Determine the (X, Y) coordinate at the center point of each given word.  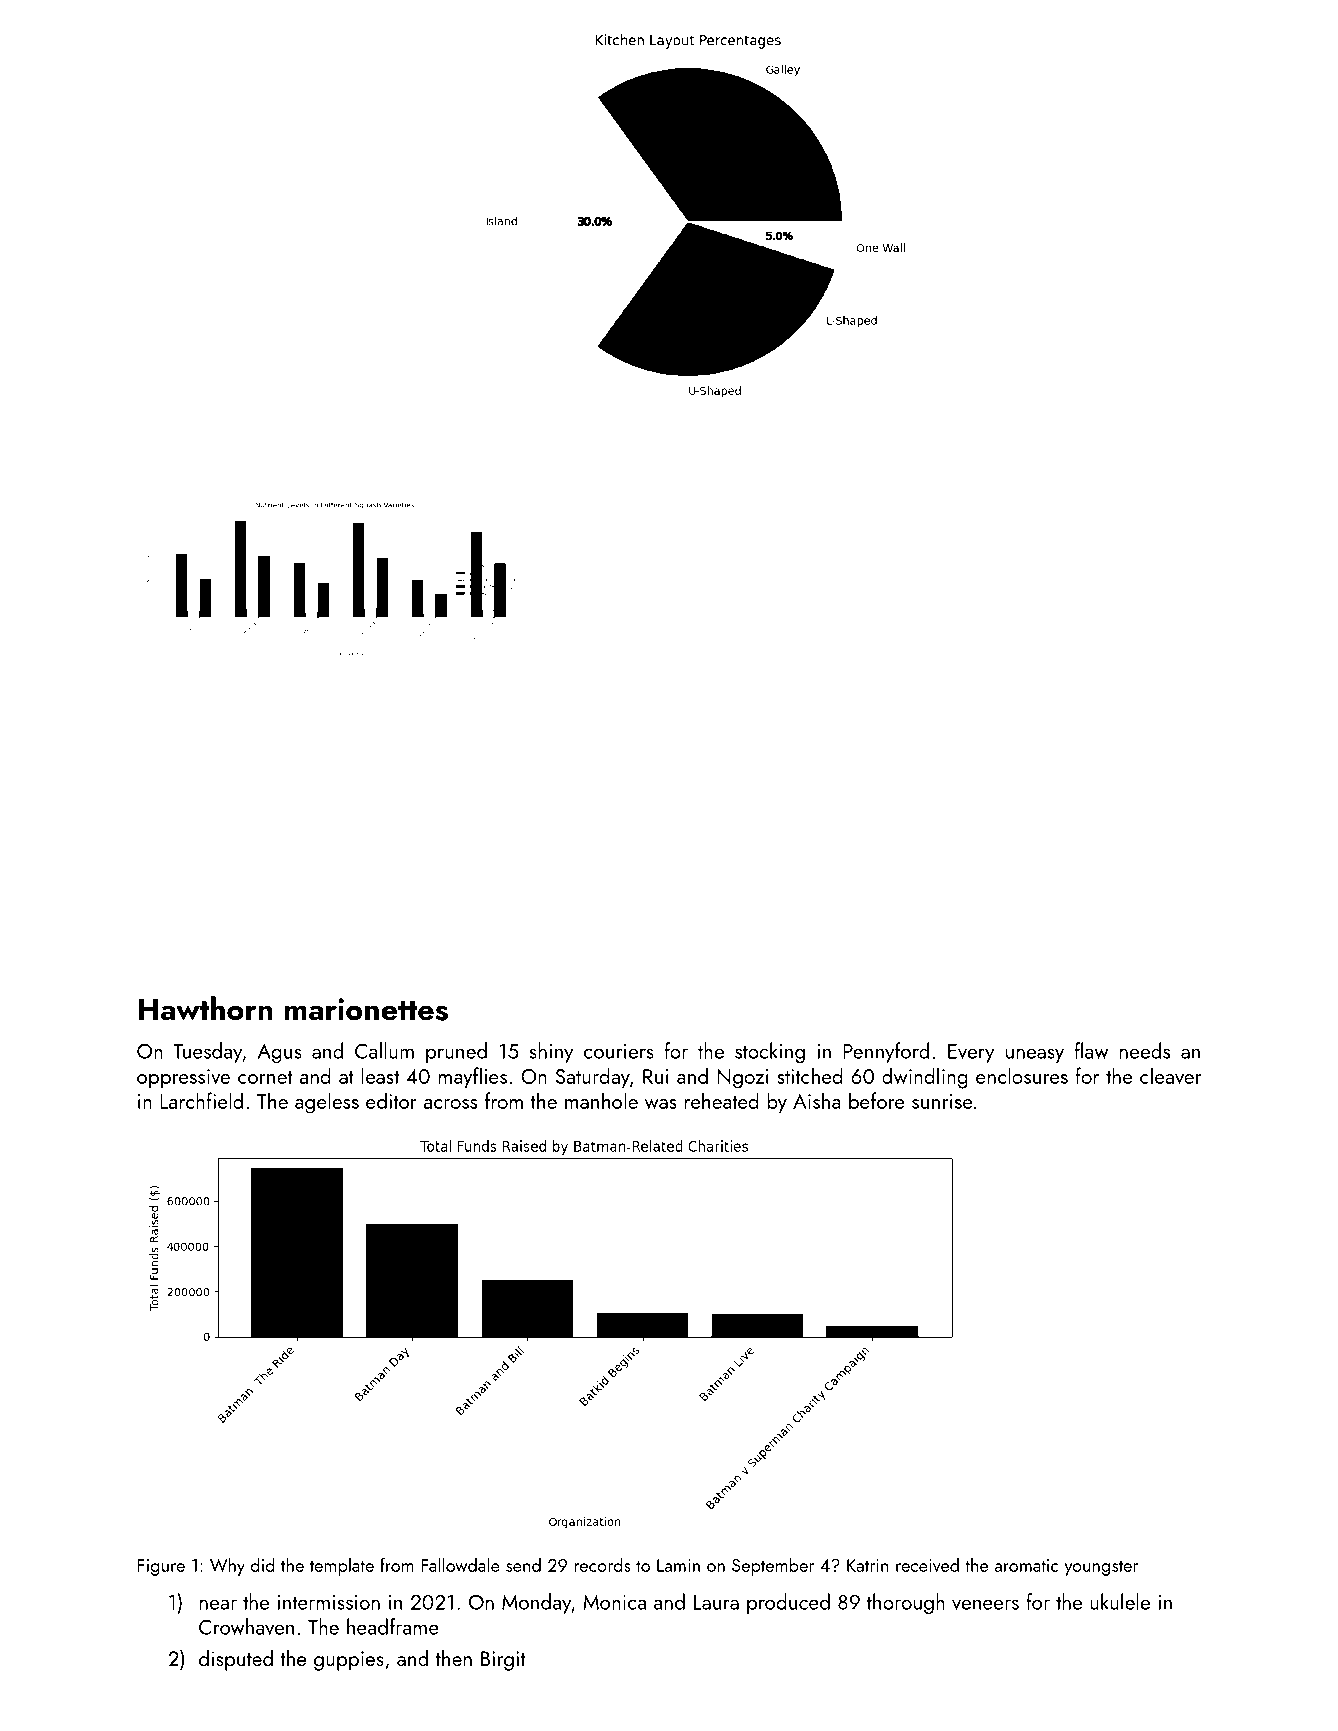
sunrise (942, 1101)
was (661, 1104)
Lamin (678, 1565)
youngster (1101, 1568)
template (342, 1566)
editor (391, 1100)
